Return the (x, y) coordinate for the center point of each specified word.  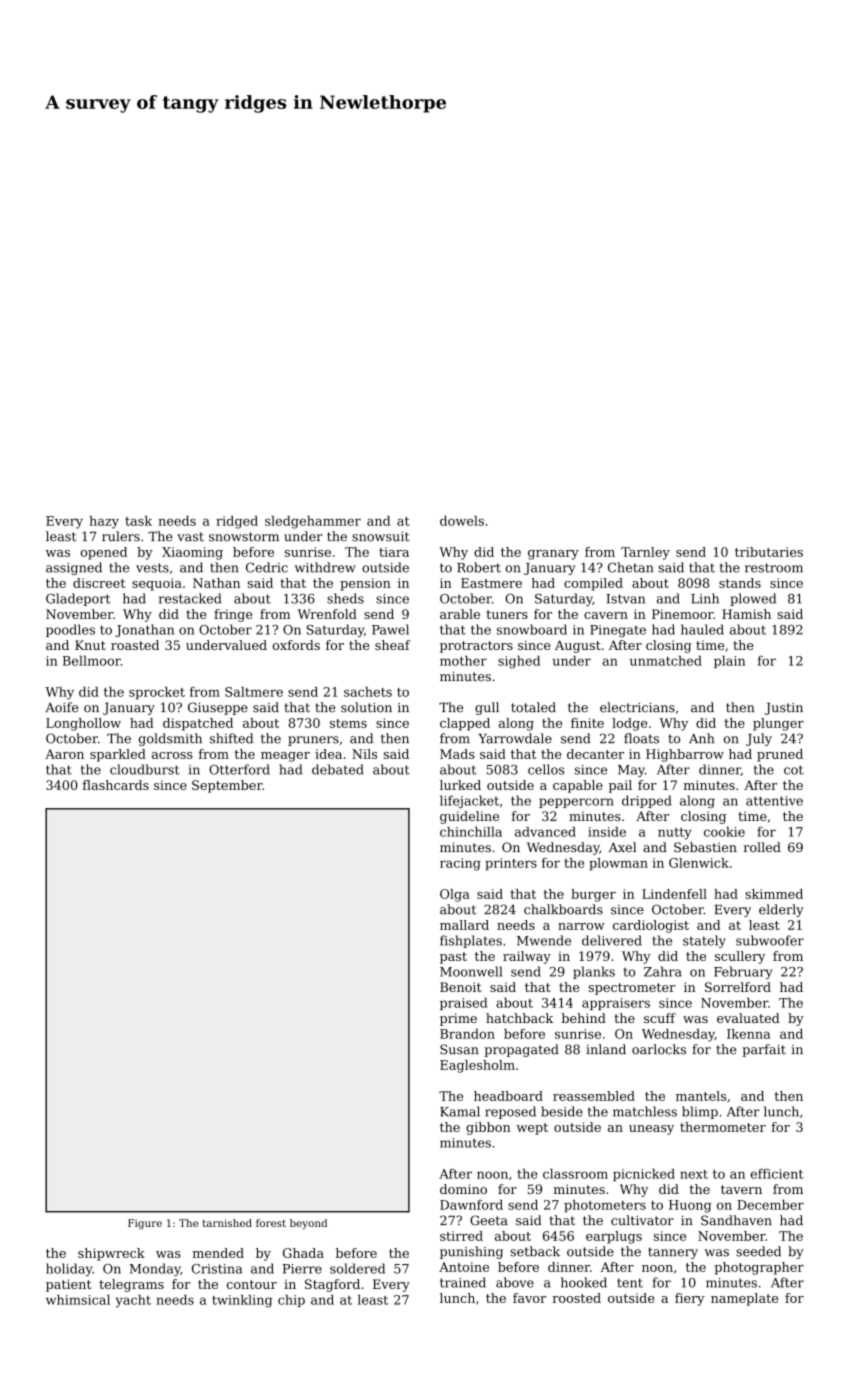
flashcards (116, 785)
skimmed (774, 894)
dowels (462, 521)
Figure (145, 1224)
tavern (741, 1189)
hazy (104, 522)
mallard (464, 925)
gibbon (488, 1128)
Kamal (460, 1111)
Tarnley (645, 553)
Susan (459, 1049)
